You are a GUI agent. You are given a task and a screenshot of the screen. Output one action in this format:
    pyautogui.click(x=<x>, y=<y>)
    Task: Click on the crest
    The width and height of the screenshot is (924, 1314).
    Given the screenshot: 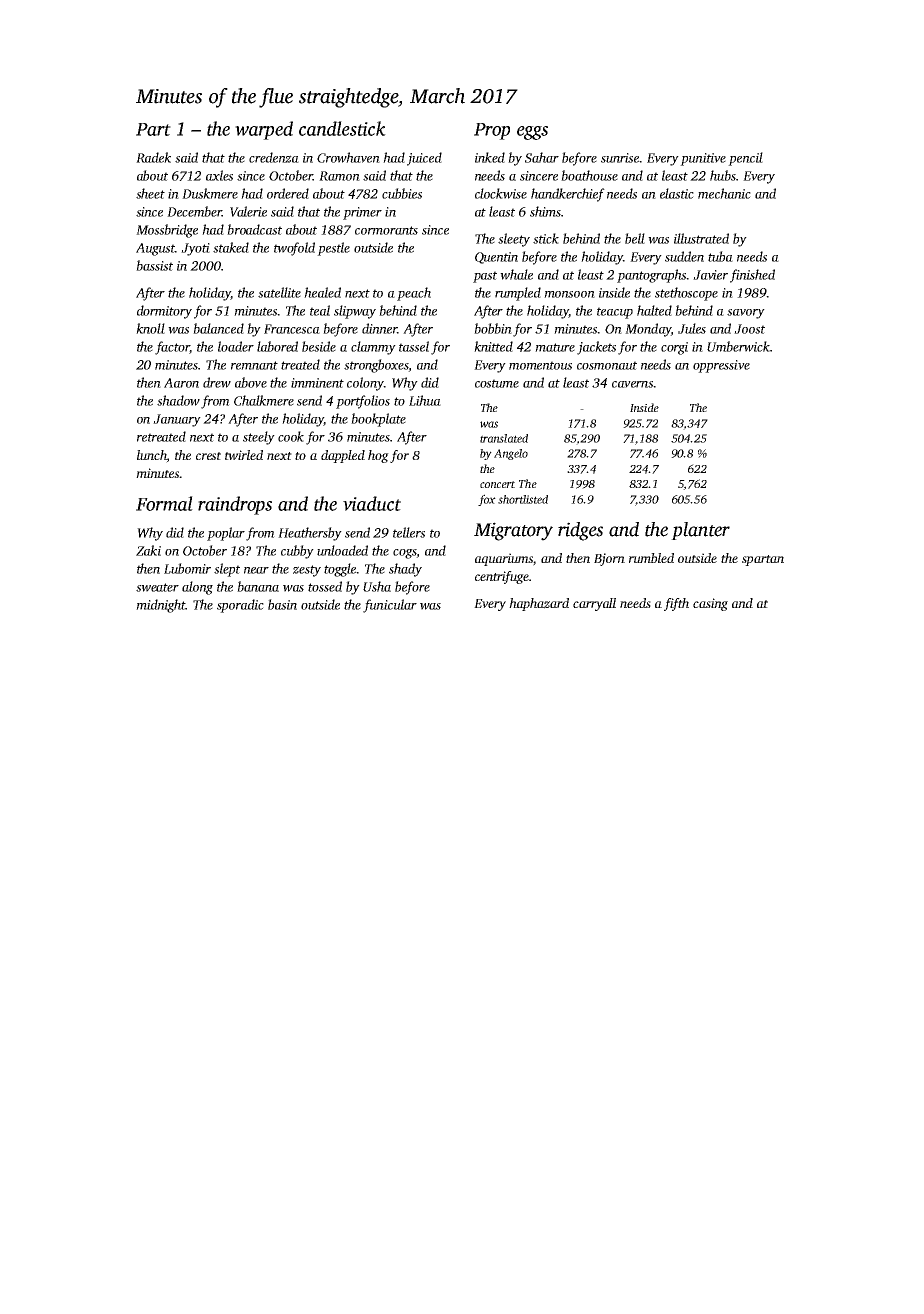 What is the action you would take?
    pyautogui.click(x=208, y=456)
